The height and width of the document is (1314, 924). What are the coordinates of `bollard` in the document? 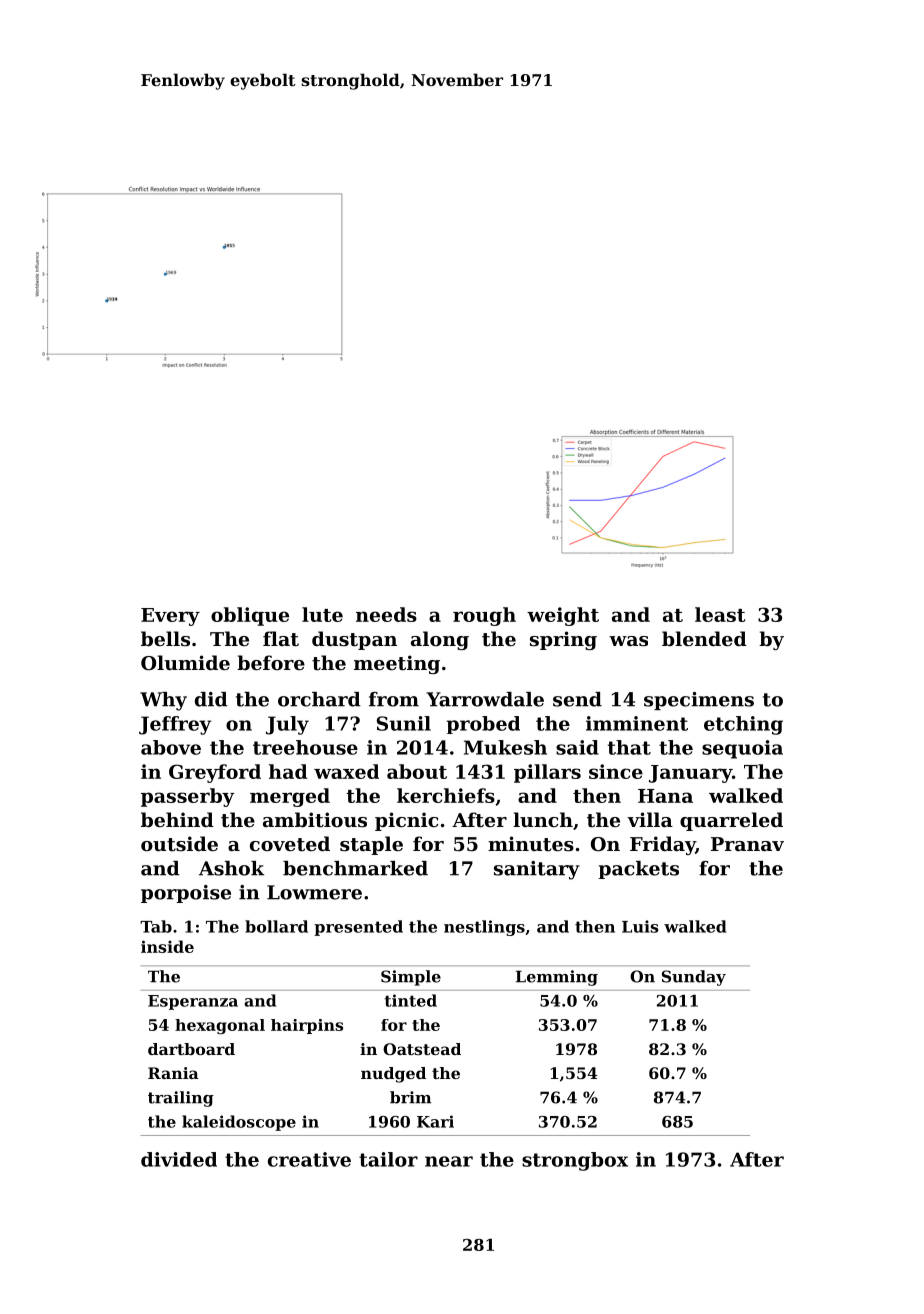 It's located at (276, 926).
